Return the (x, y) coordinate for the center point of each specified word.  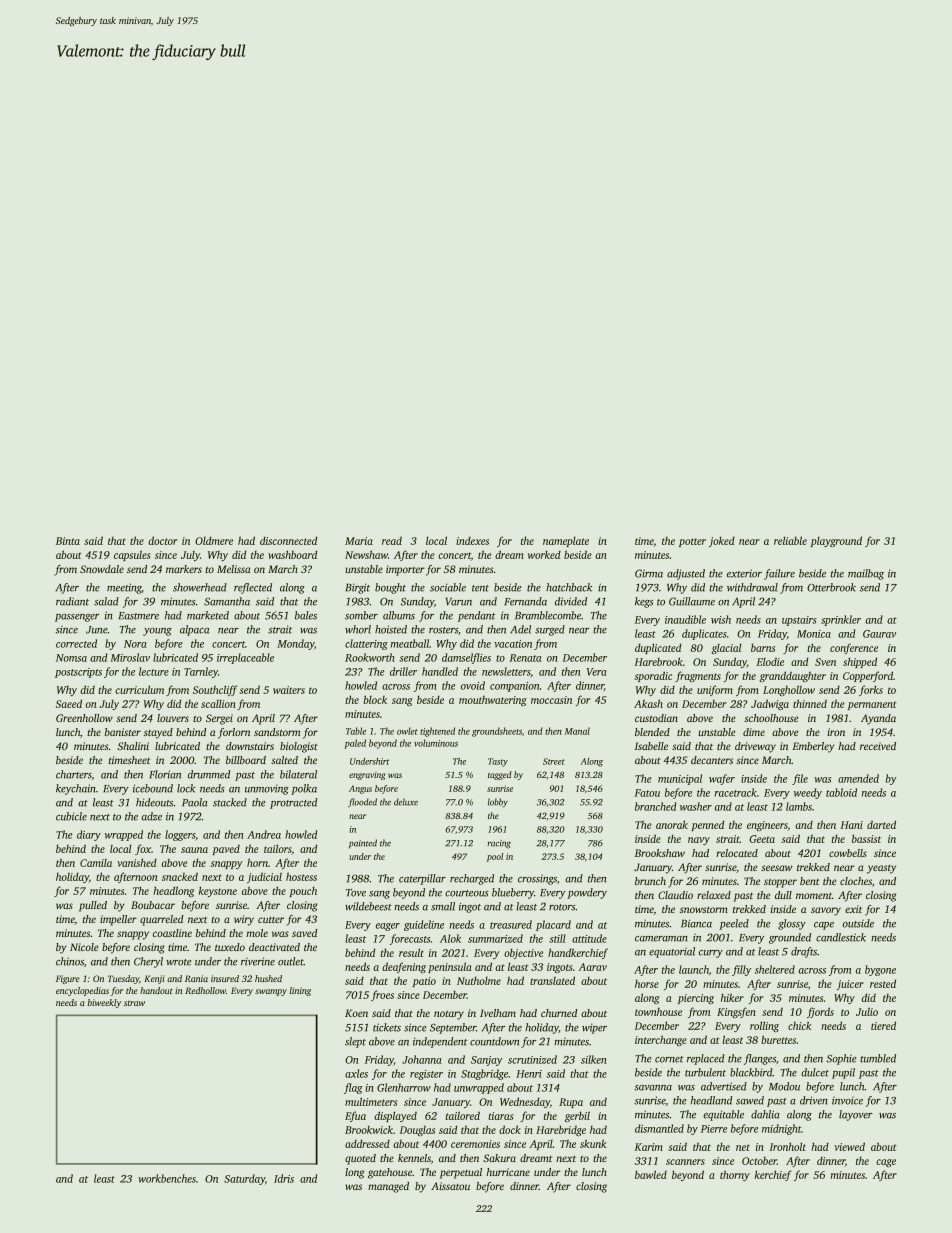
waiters (289, 690)
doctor (163, 540)
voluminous (436, 743)
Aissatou (450, 1186)
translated (552, 980)
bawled (651, 1174)
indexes (472, 541)
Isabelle (651, 746)
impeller (118, 920)
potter (692, 542)
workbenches (167, 1178)
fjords (820, 1012)
